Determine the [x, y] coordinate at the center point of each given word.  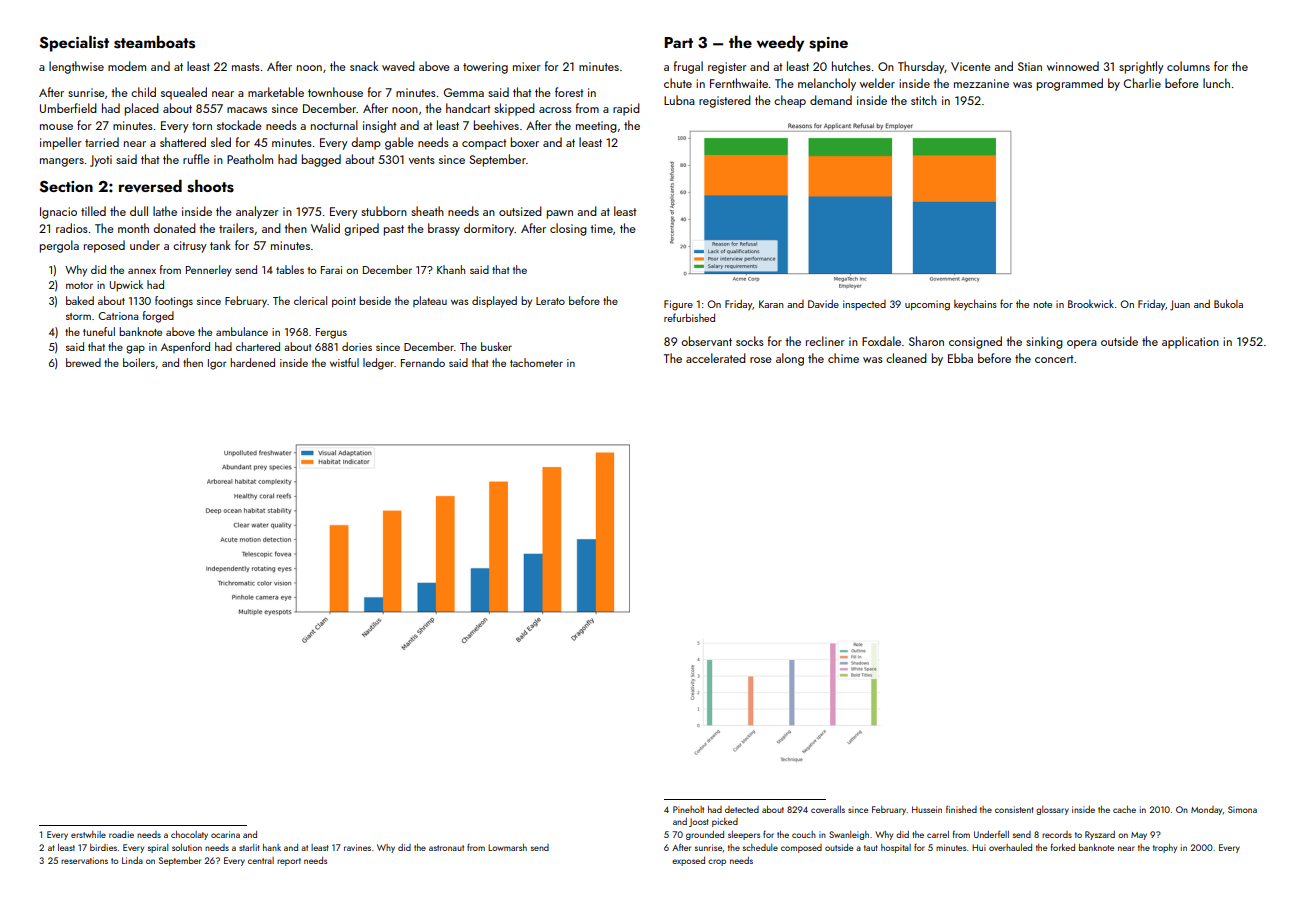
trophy [1165, 848]
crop [717, 862]
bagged [321, 160]
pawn [560, 214]
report [289, 862]
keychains [975, 305]
